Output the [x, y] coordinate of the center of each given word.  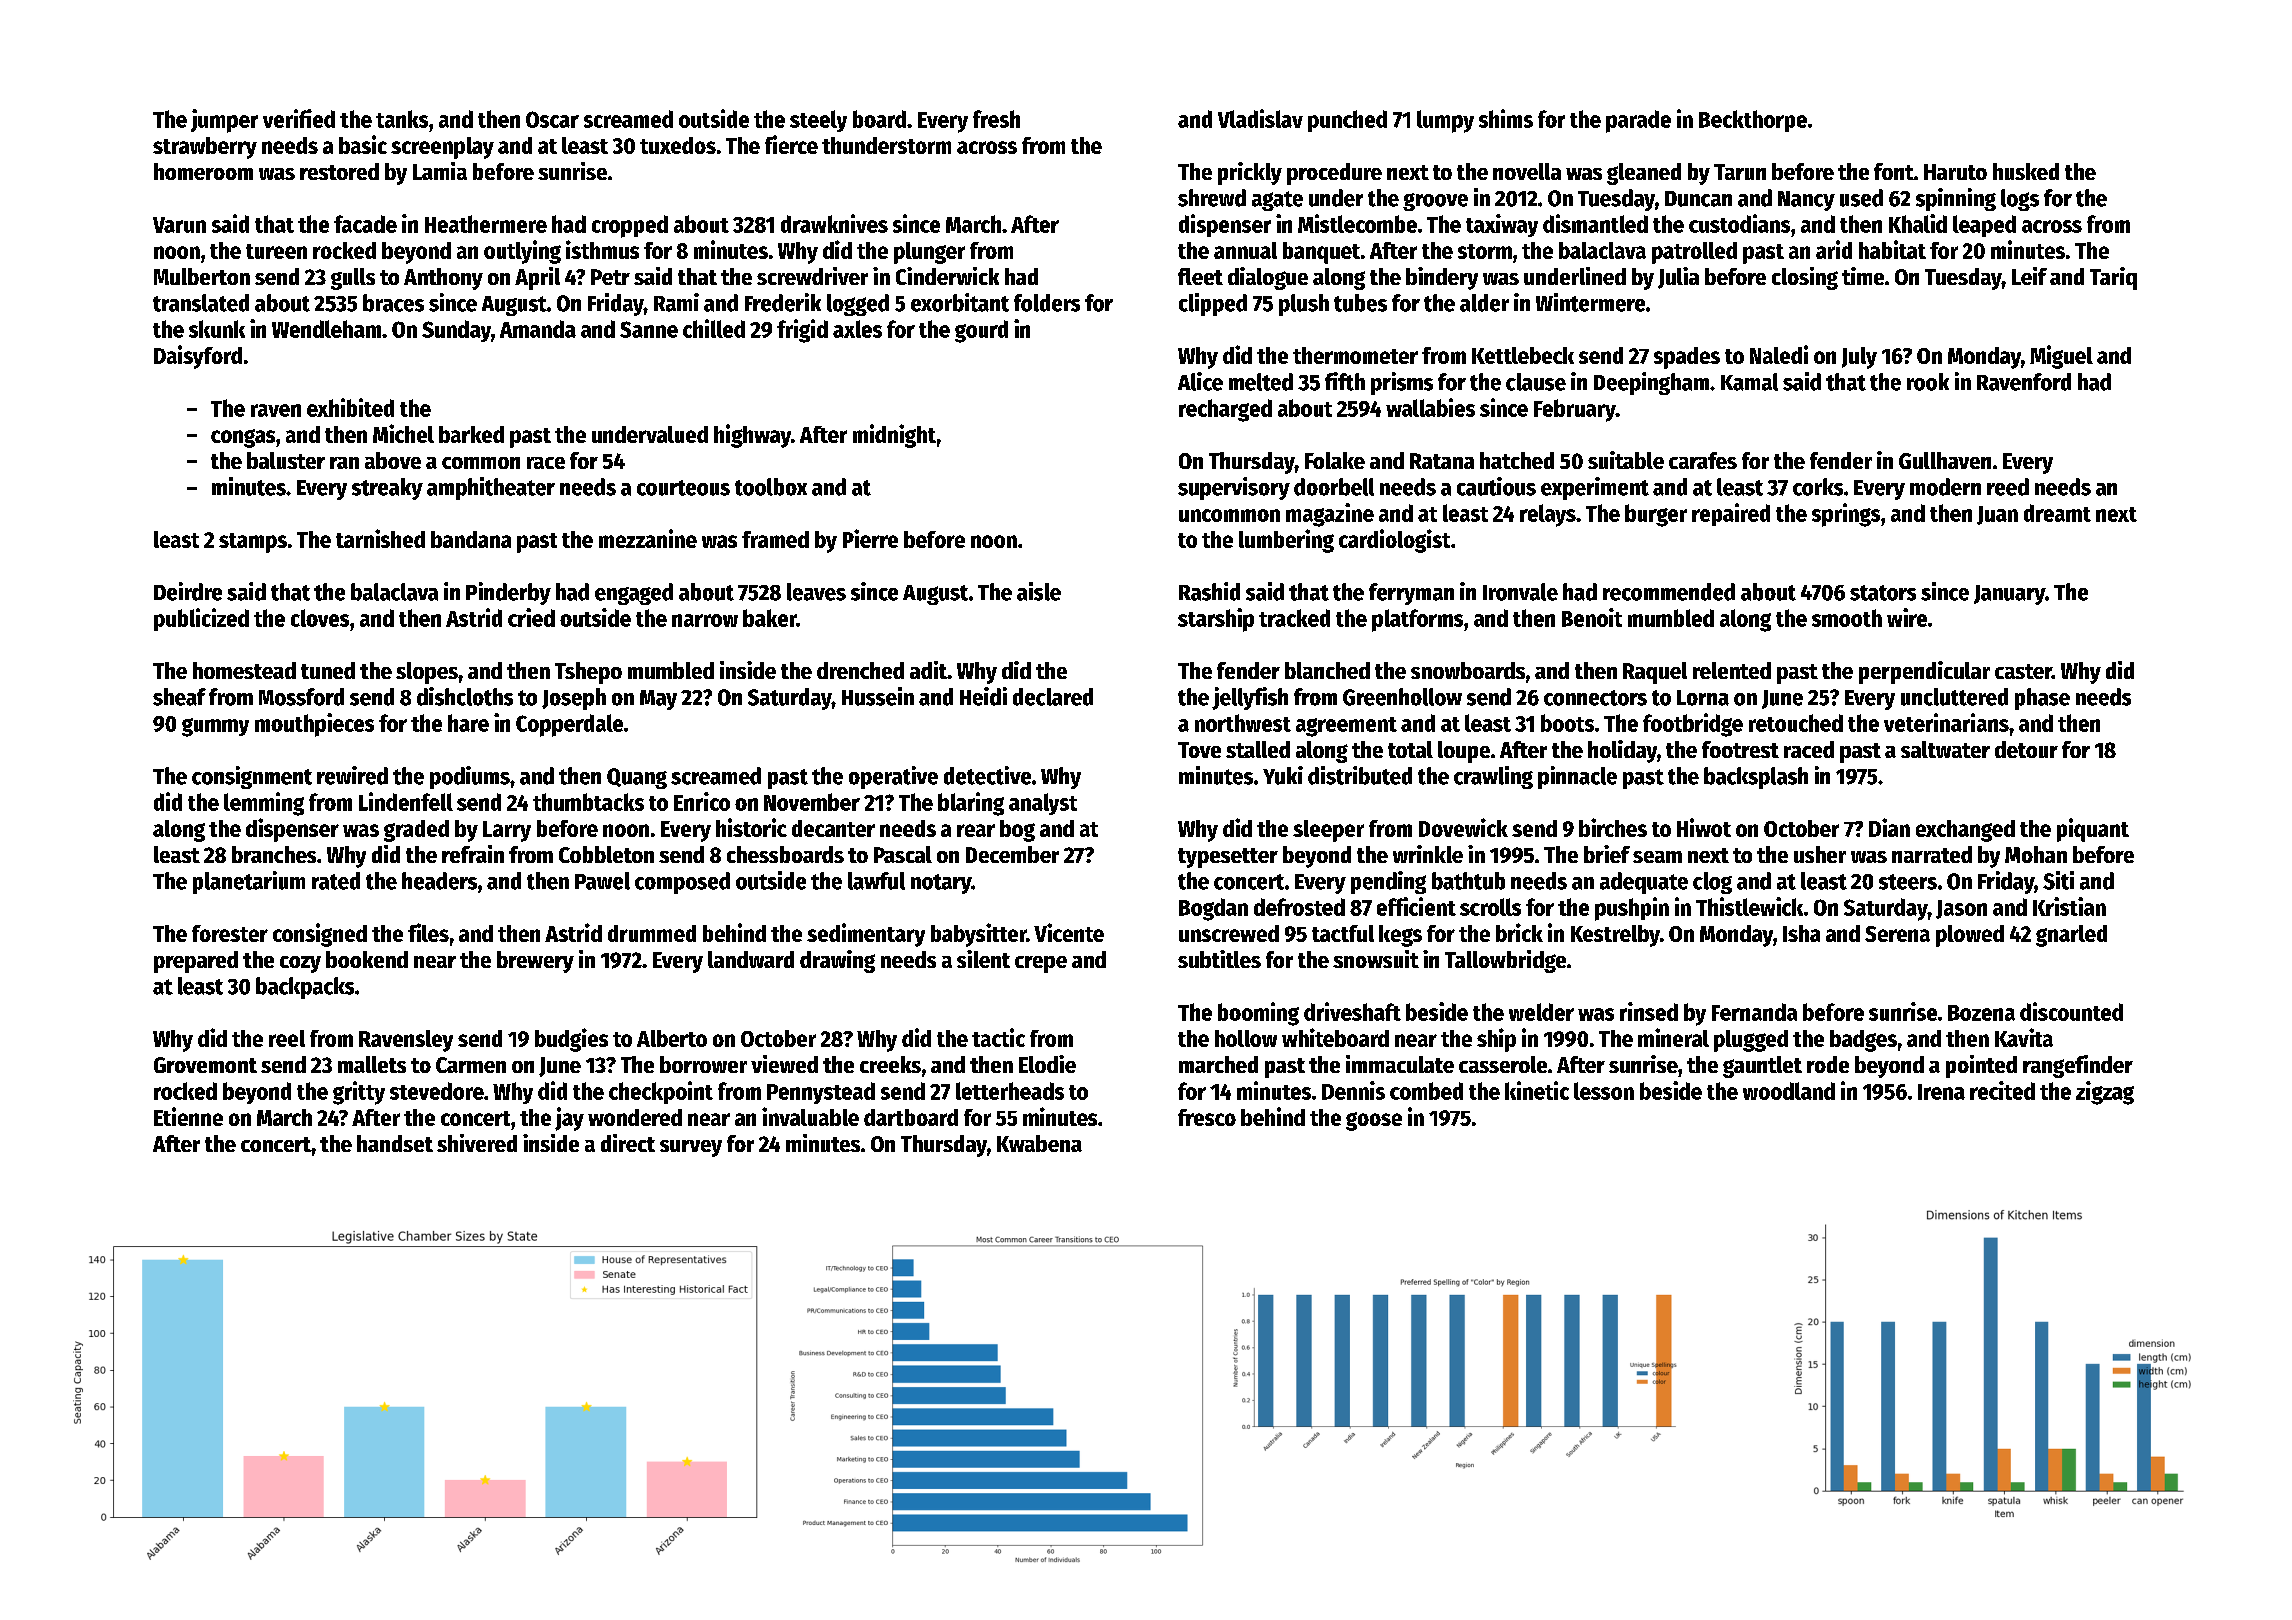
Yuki [1283, 775]
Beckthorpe [1753, 121]
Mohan [2036, 854]
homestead [244, 670]
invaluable [810, 1116]
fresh [996, 119]
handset [395, 1143]
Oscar [552, 119]
